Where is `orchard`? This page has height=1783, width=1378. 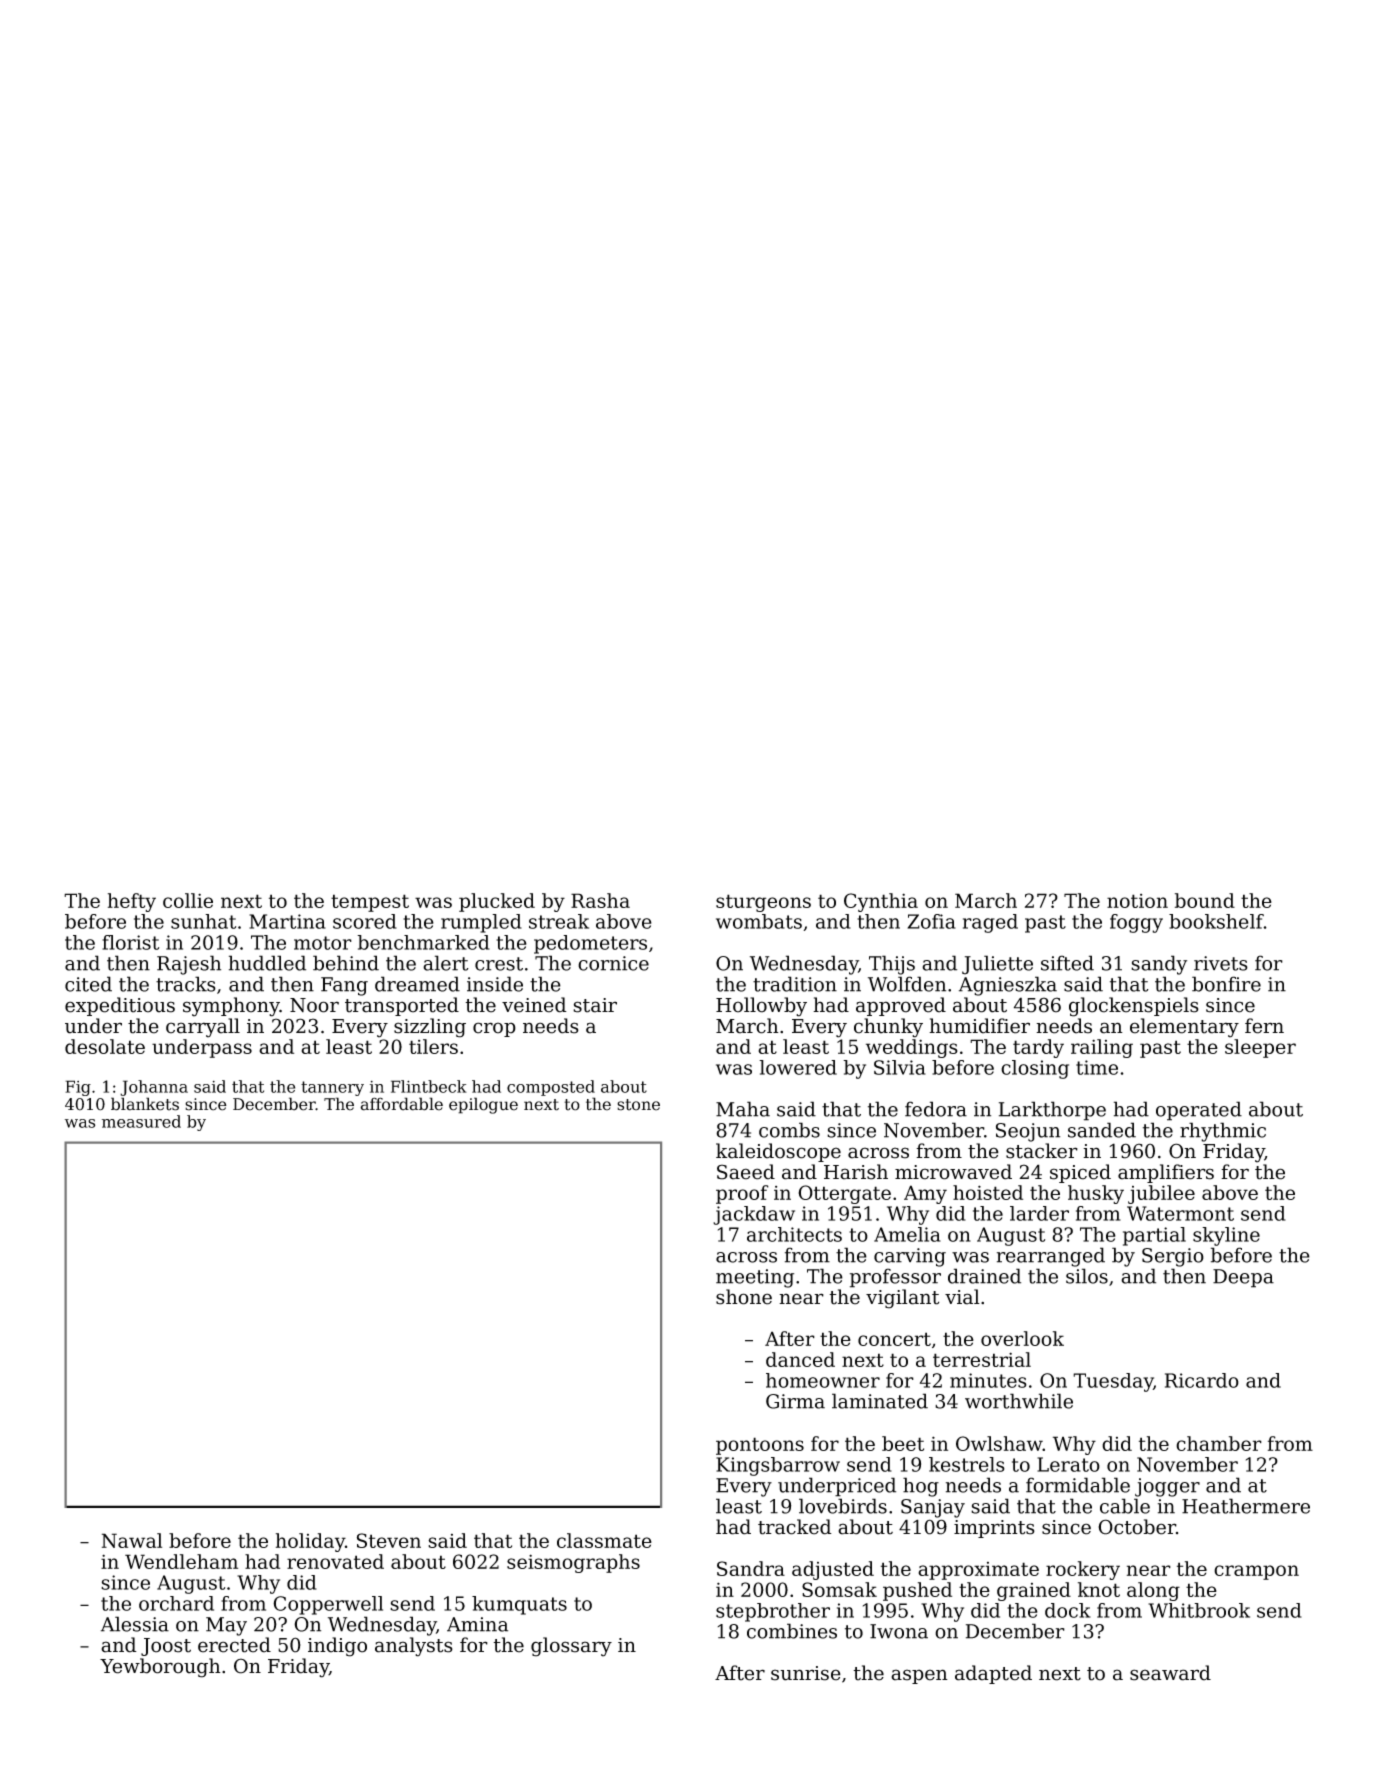
orchard is located at coordinates (176, 1603).
